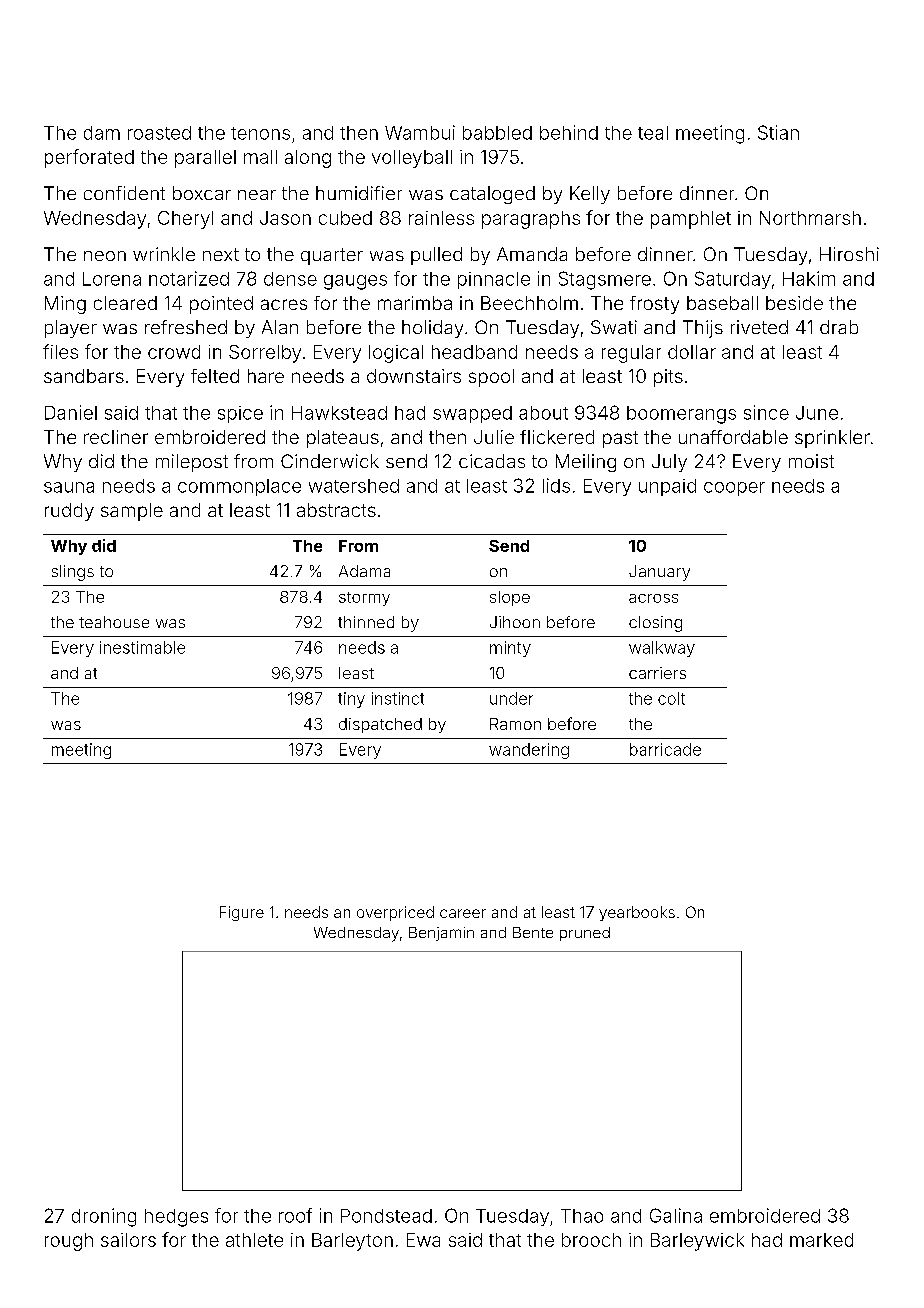 This screenshot has height=1308, width=924. What do you see at coordinates (515, 724) in the screenshot?
I see `Ramon` at bounding box center [515, 724].
